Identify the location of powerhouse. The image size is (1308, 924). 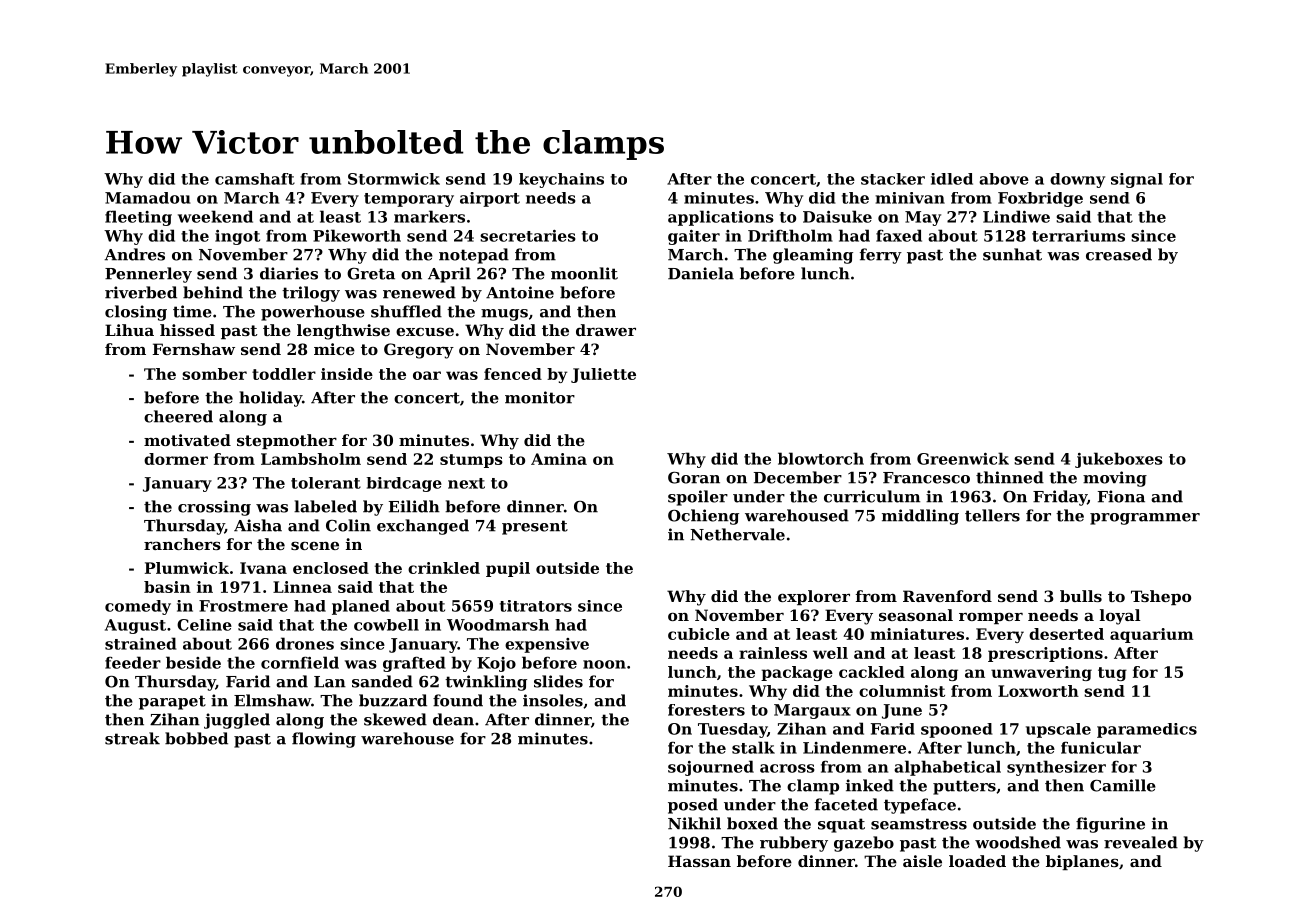
(313, 313).
